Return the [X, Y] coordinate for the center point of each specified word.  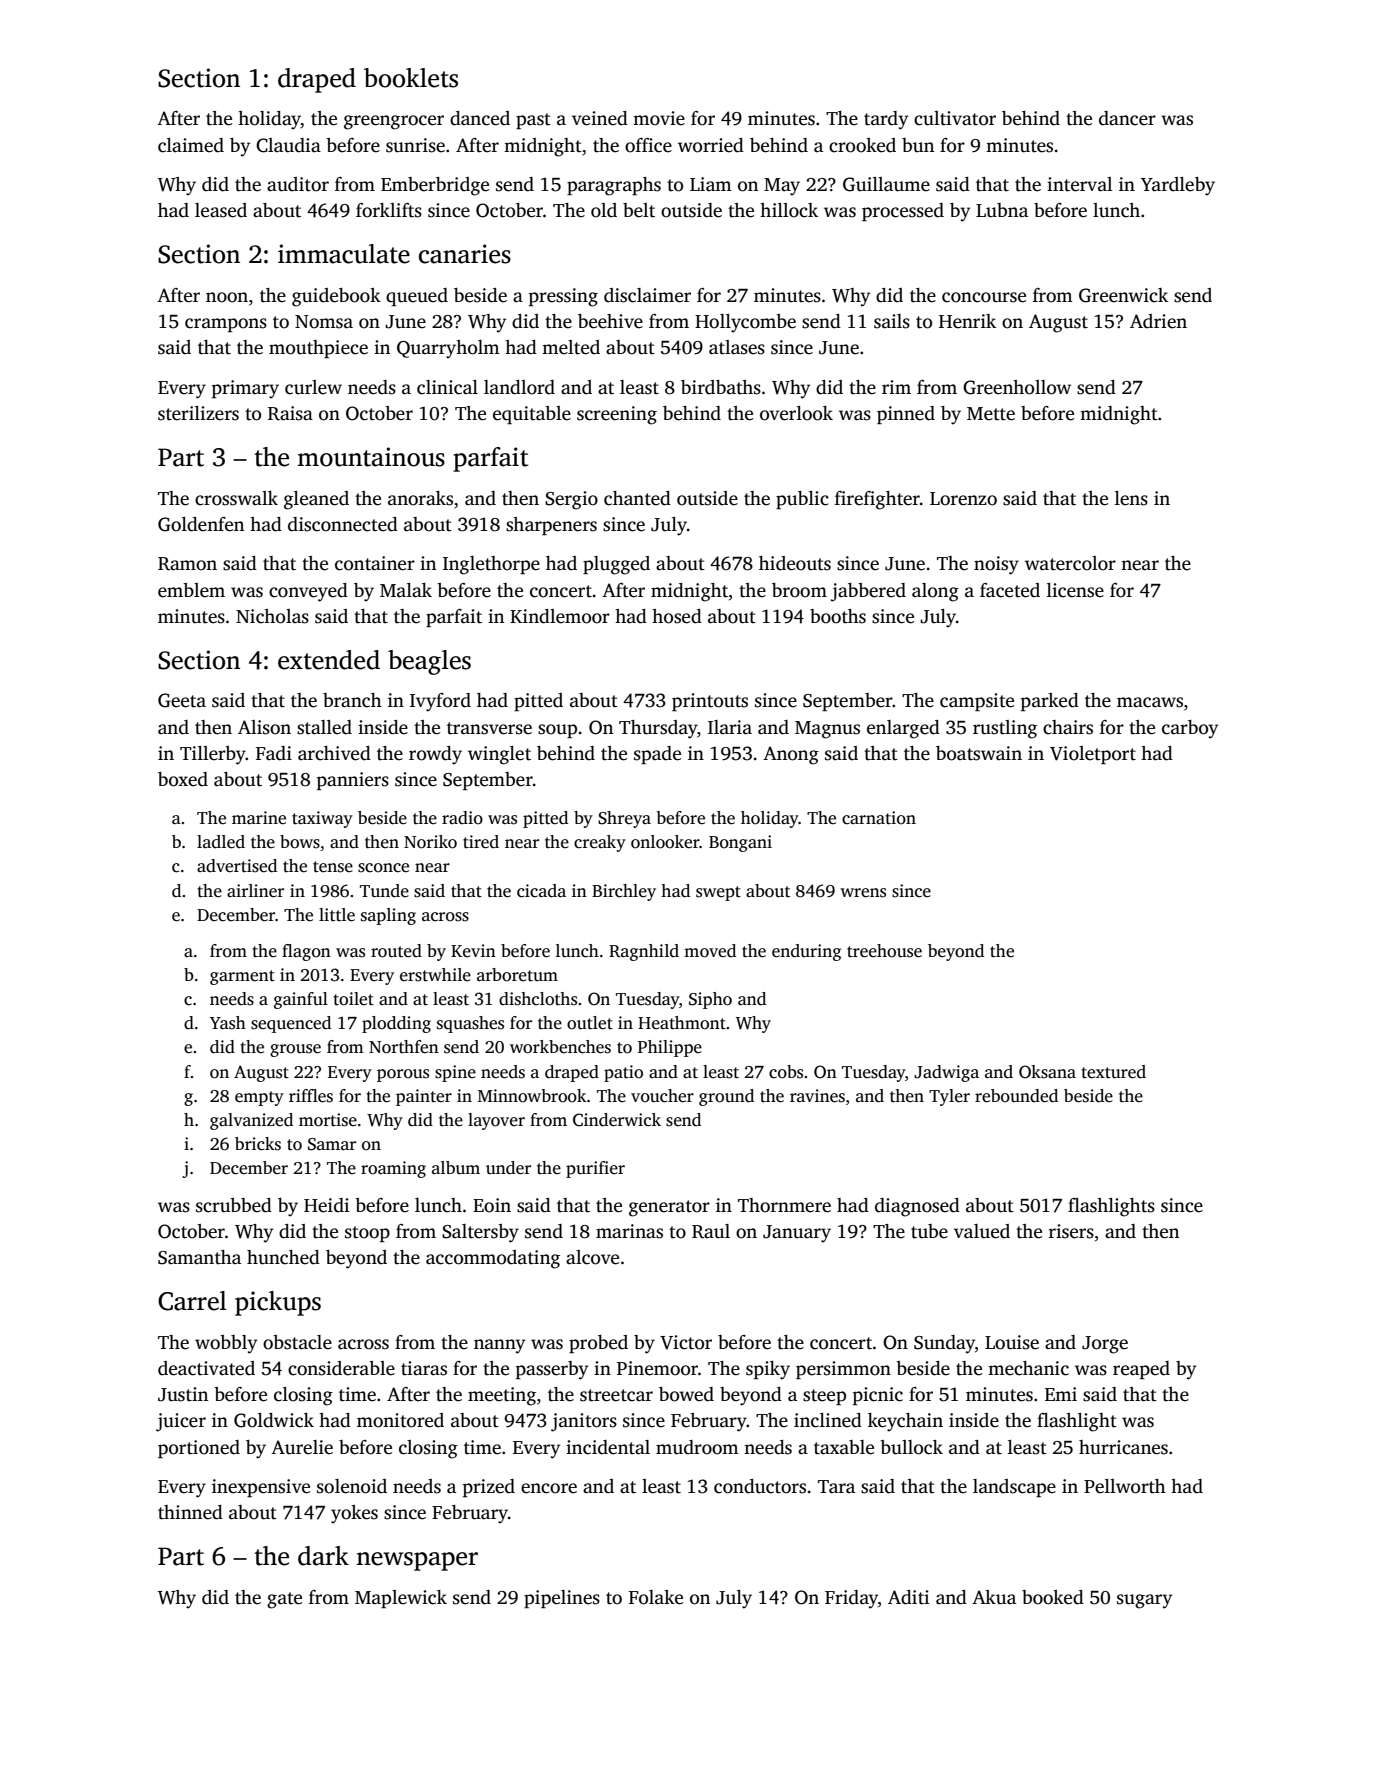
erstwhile [435, 975]
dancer [1127, 118]
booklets [411, 78]
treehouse [884, 951]
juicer [181, 1422]
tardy [886, 120]
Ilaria [730, 727]
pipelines [562, 1599]
